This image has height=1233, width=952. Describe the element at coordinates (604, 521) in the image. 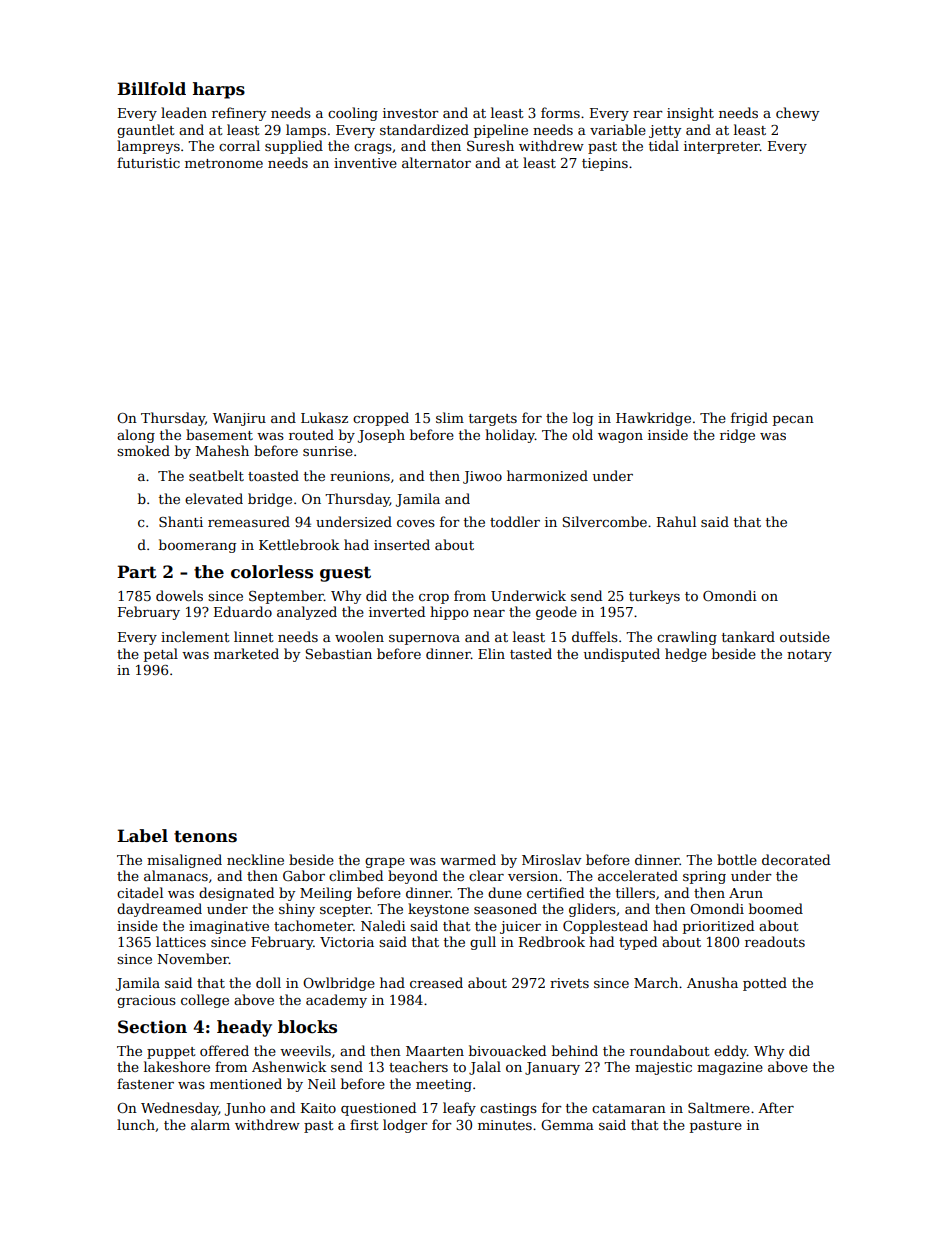

I see `Silvercombe` at that location.
